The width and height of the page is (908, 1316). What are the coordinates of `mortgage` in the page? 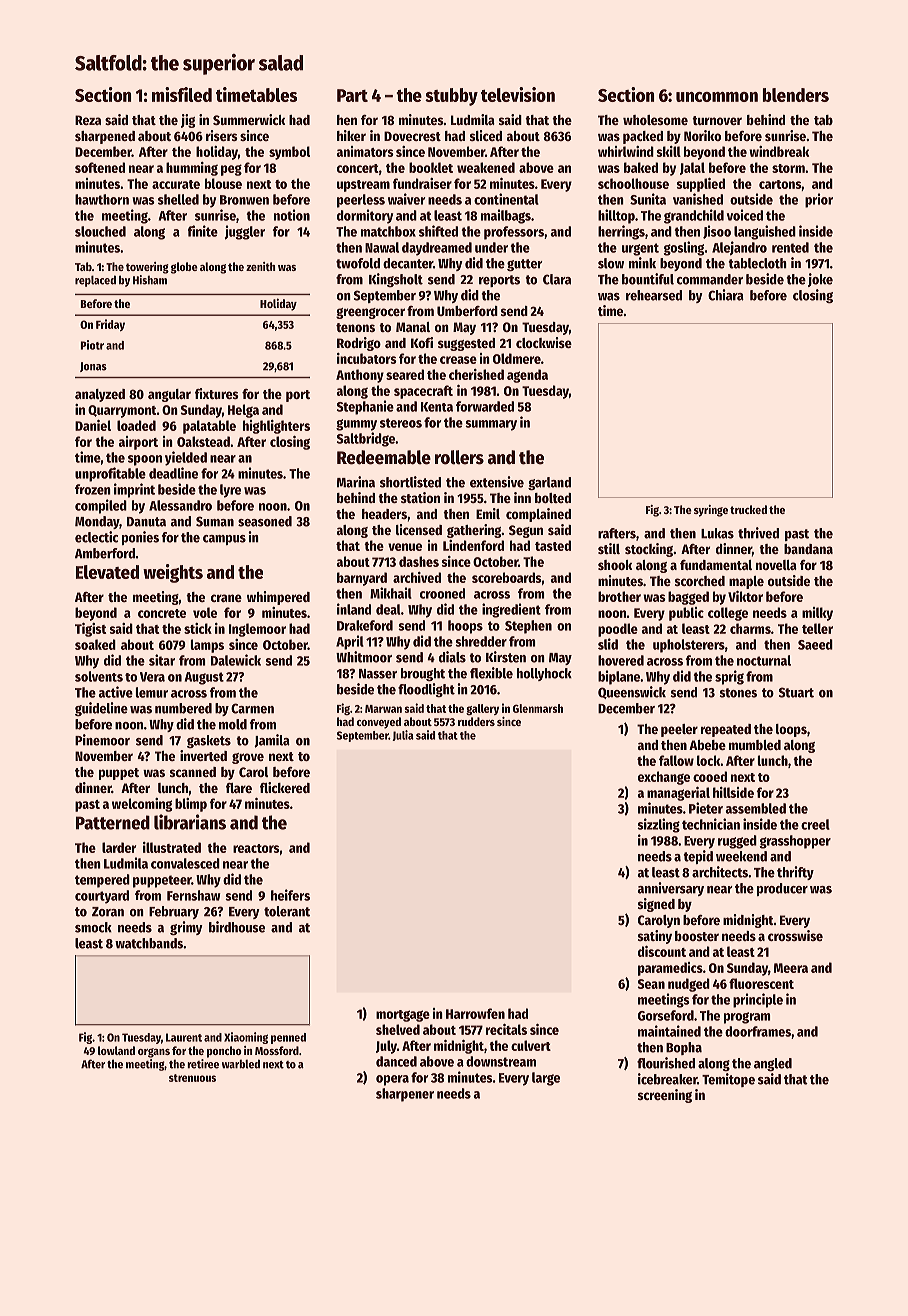 It's located at (403, 1016).
